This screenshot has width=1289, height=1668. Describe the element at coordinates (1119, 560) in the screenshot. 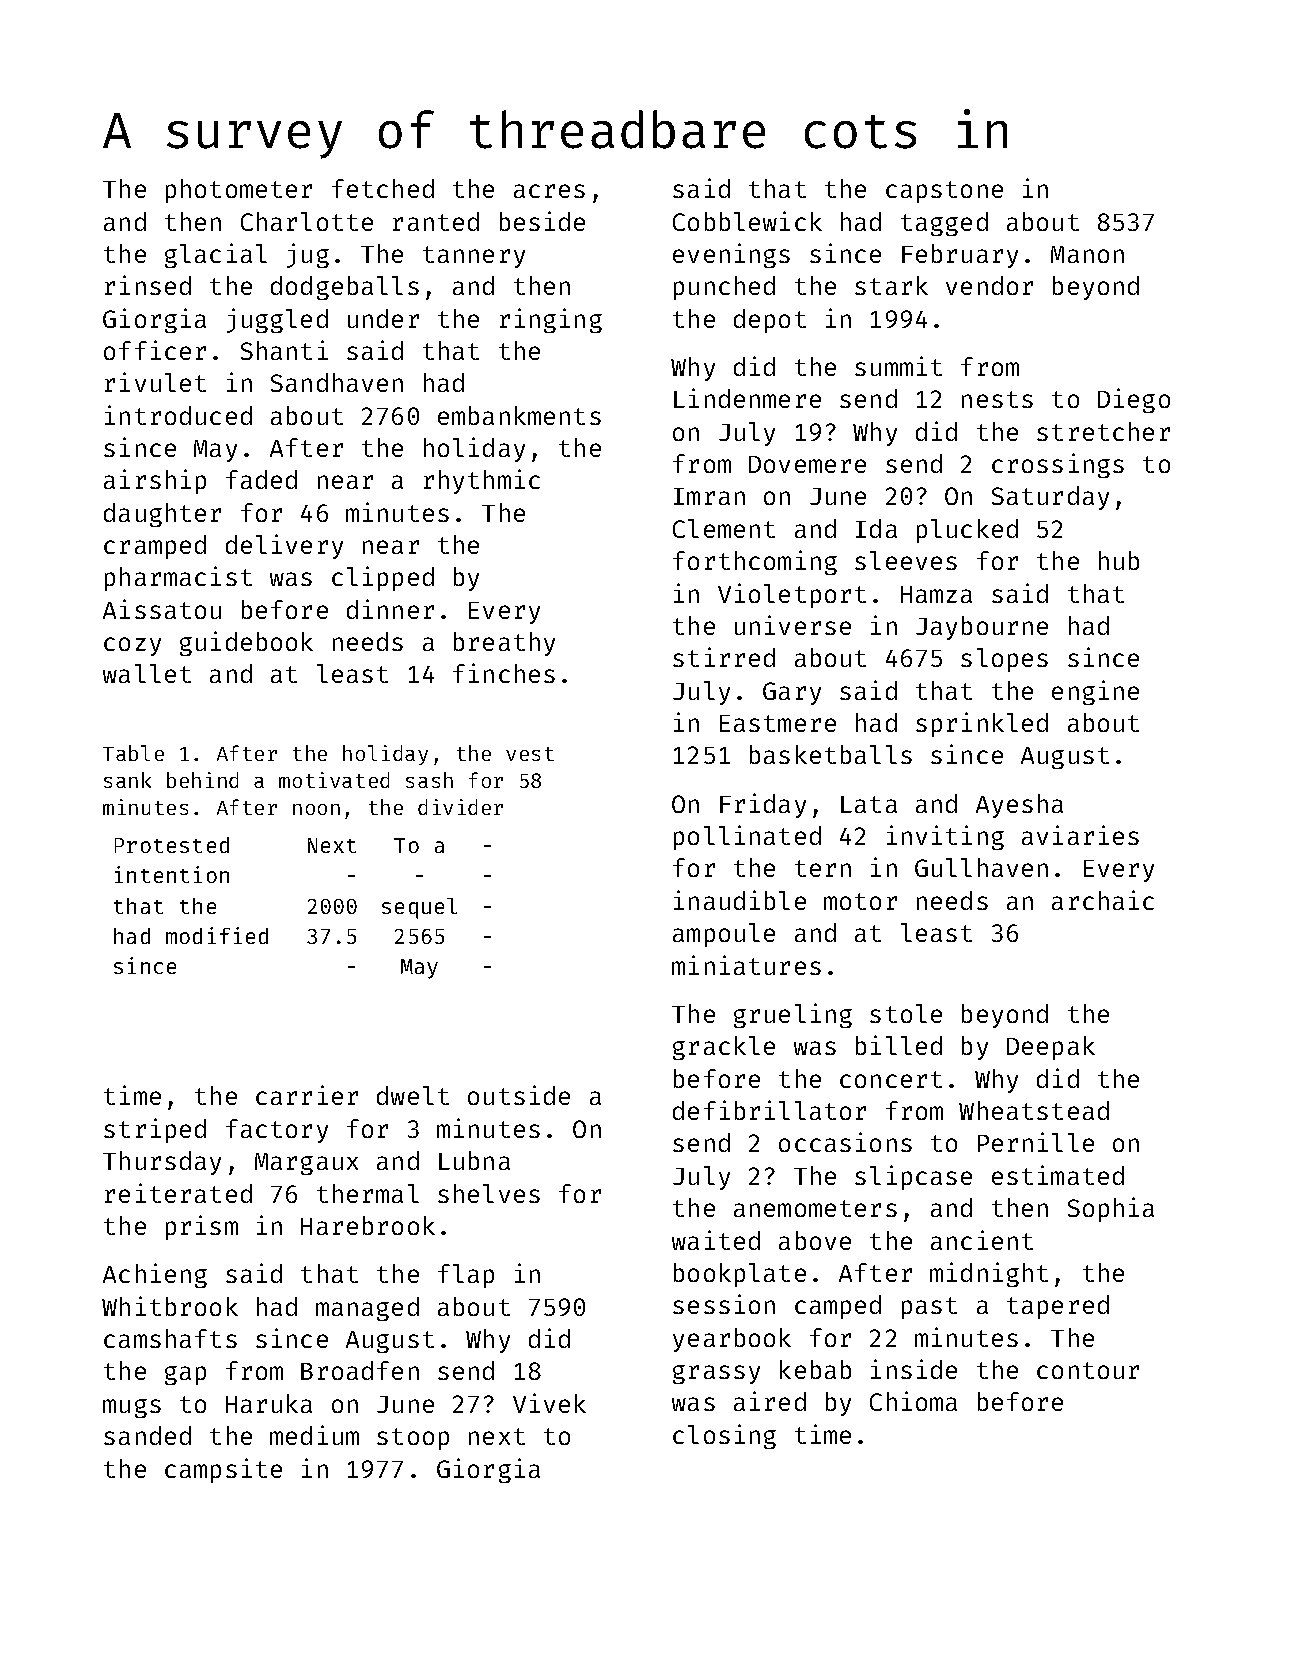

I see `hub` at that location.
